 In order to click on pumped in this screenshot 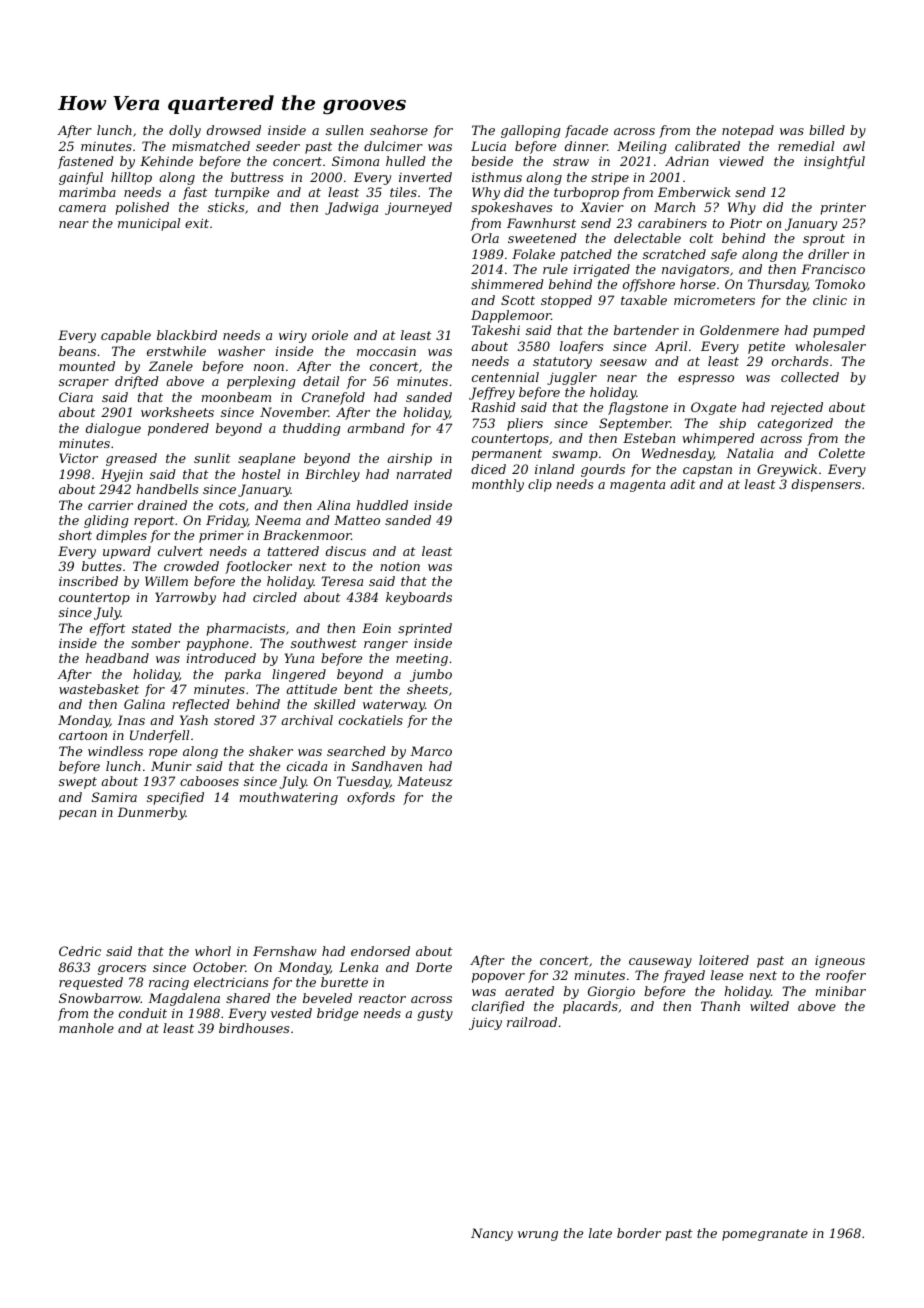, I will do `click(839, 331)`.
